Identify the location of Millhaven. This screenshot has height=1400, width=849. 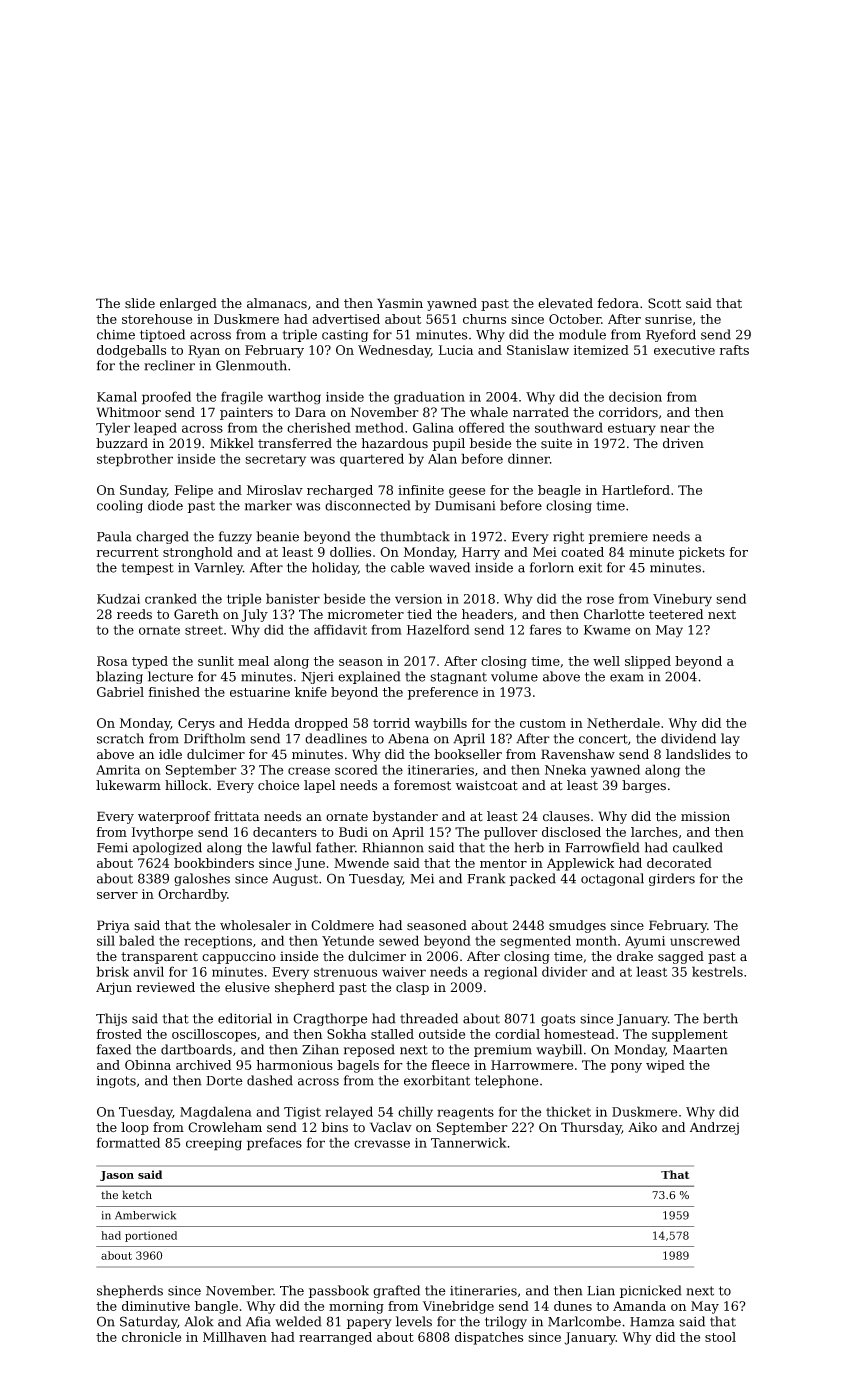
(235, 1337).
